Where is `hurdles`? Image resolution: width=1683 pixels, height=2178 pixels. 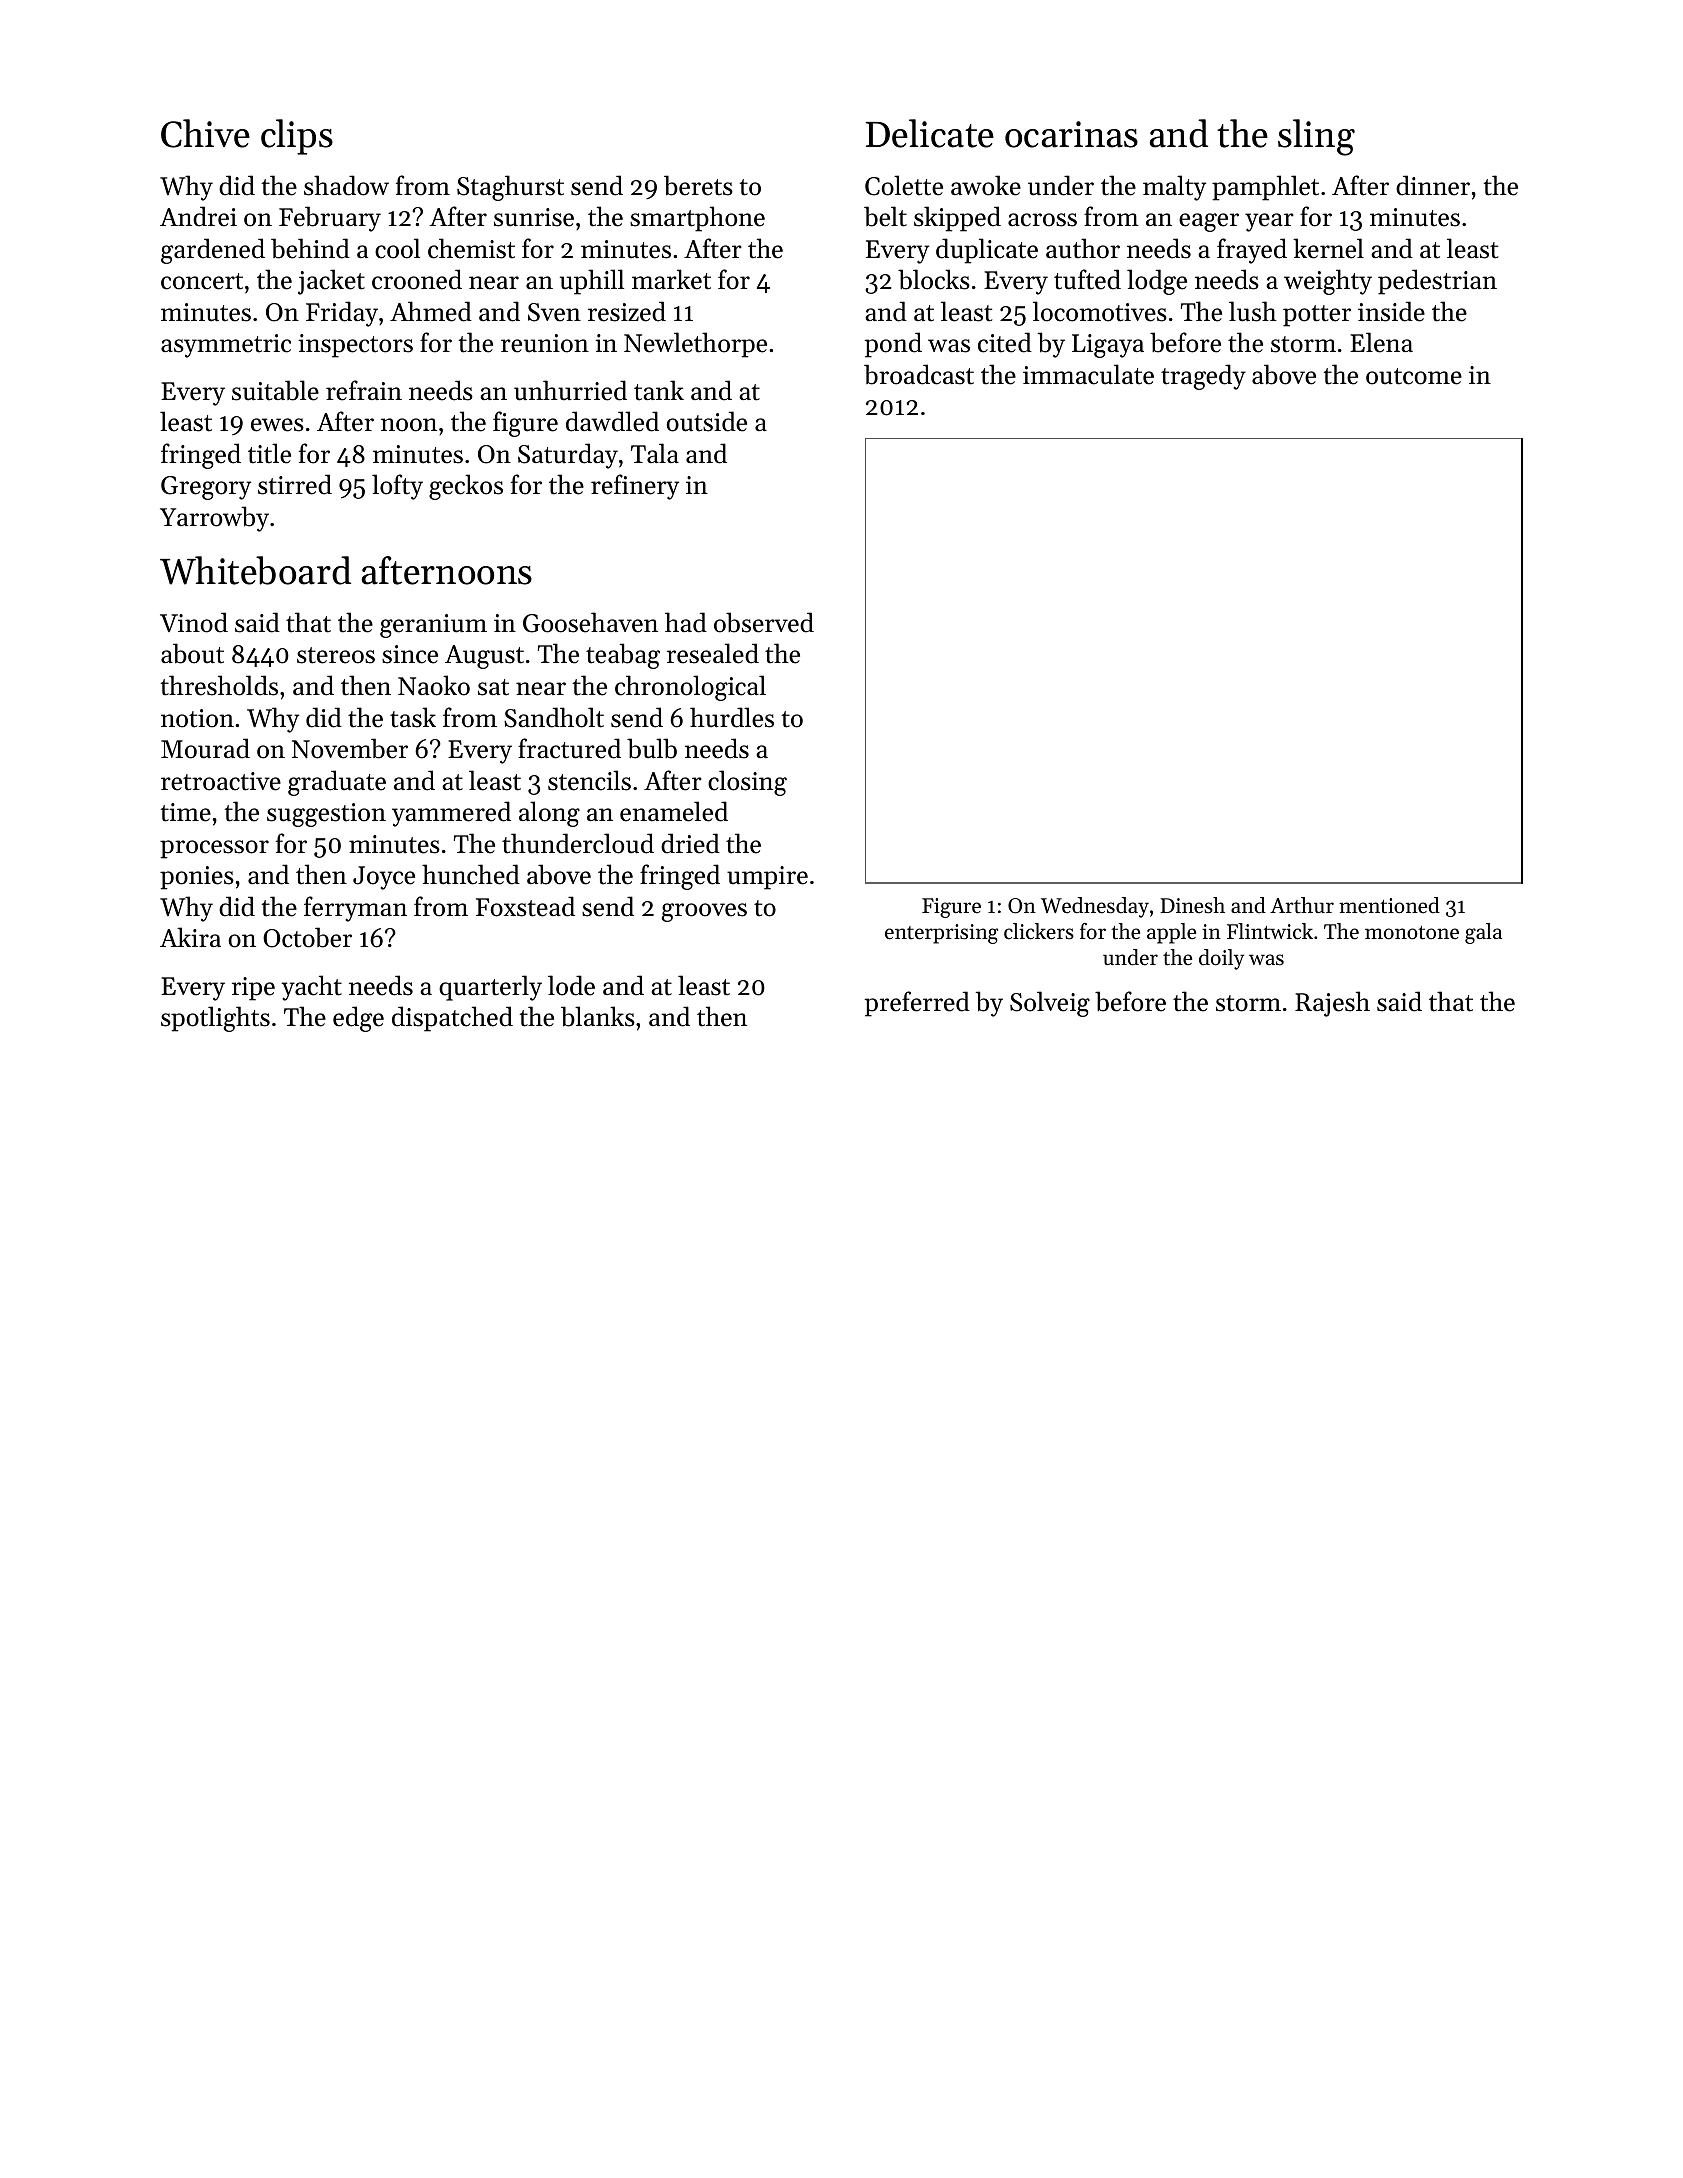
hurdles is located at coordinates (732, 717).
